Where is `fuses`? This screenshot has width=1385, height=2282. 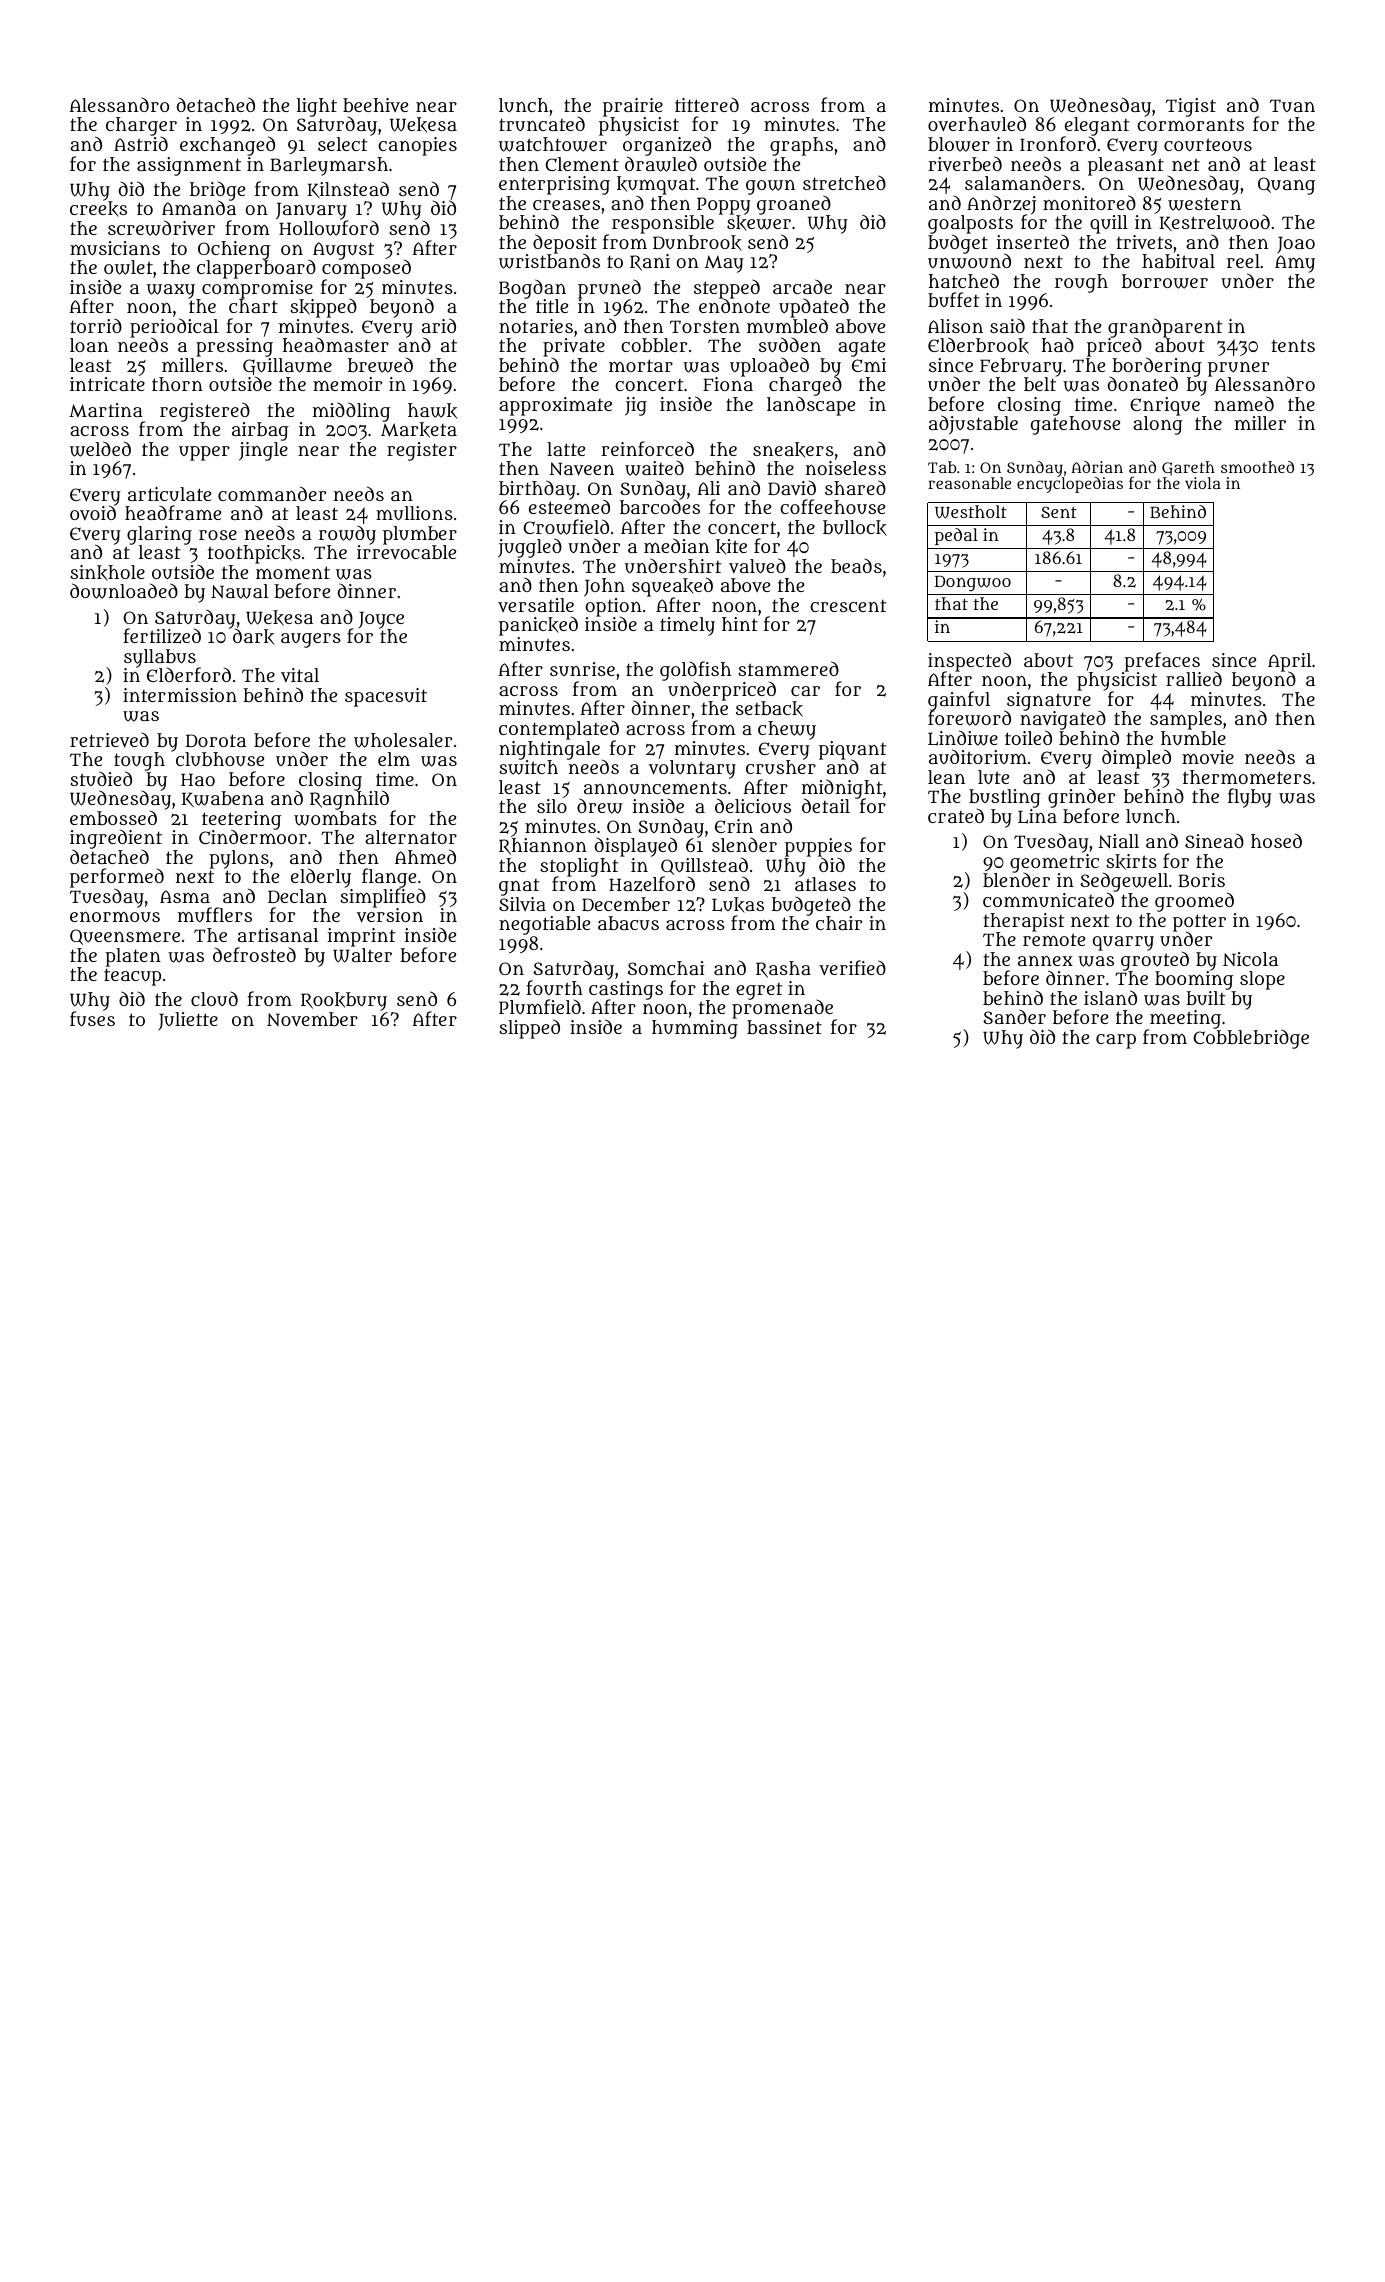 fuses is located at coordinates (92, 1019).
